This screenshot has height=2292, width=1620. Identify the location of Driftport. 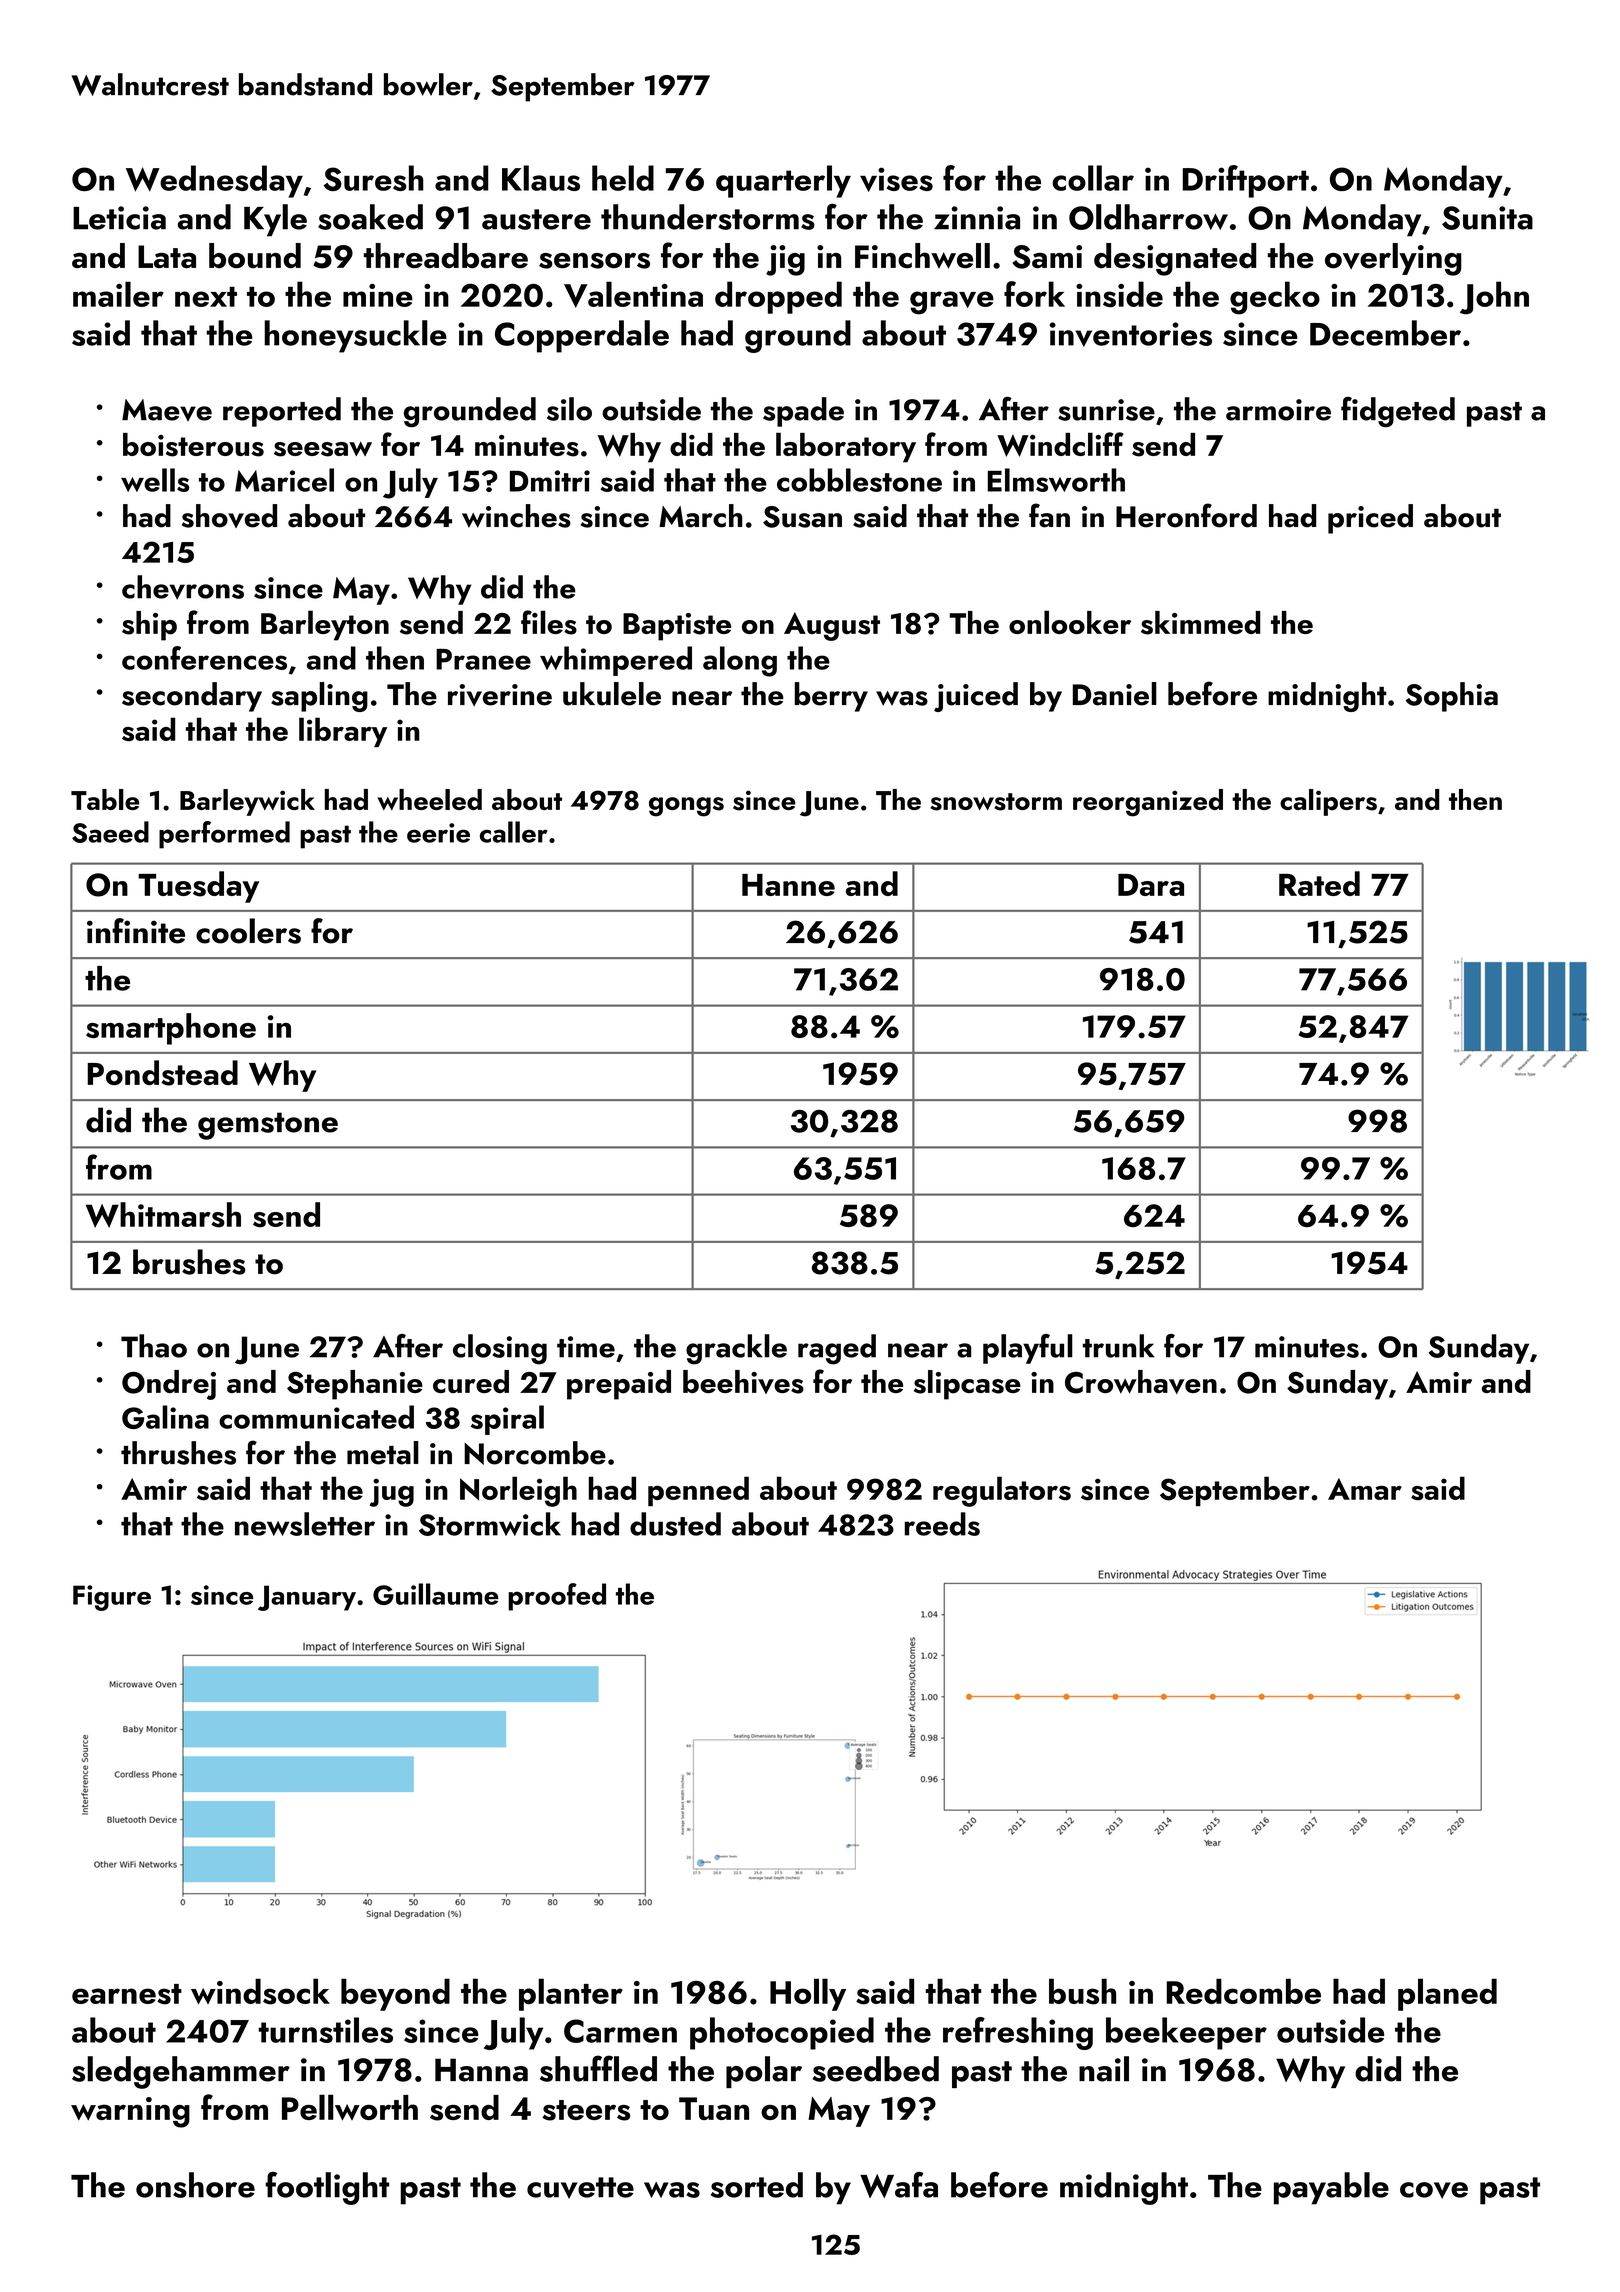
(1246, 181).
